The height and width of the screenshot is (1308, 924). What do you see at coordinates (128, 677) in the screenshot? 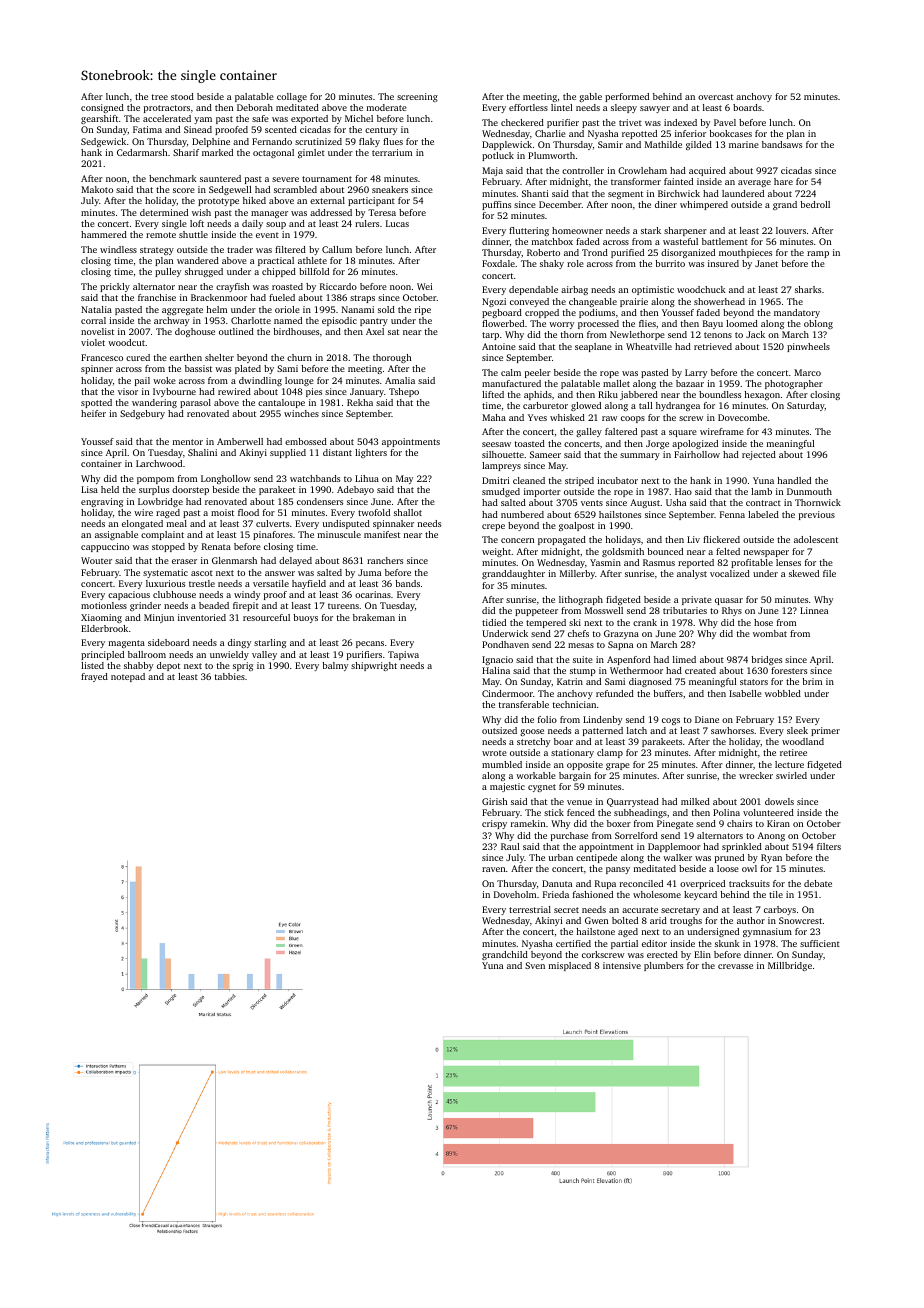
I see `notepad` at bounding box center [128, 677].
